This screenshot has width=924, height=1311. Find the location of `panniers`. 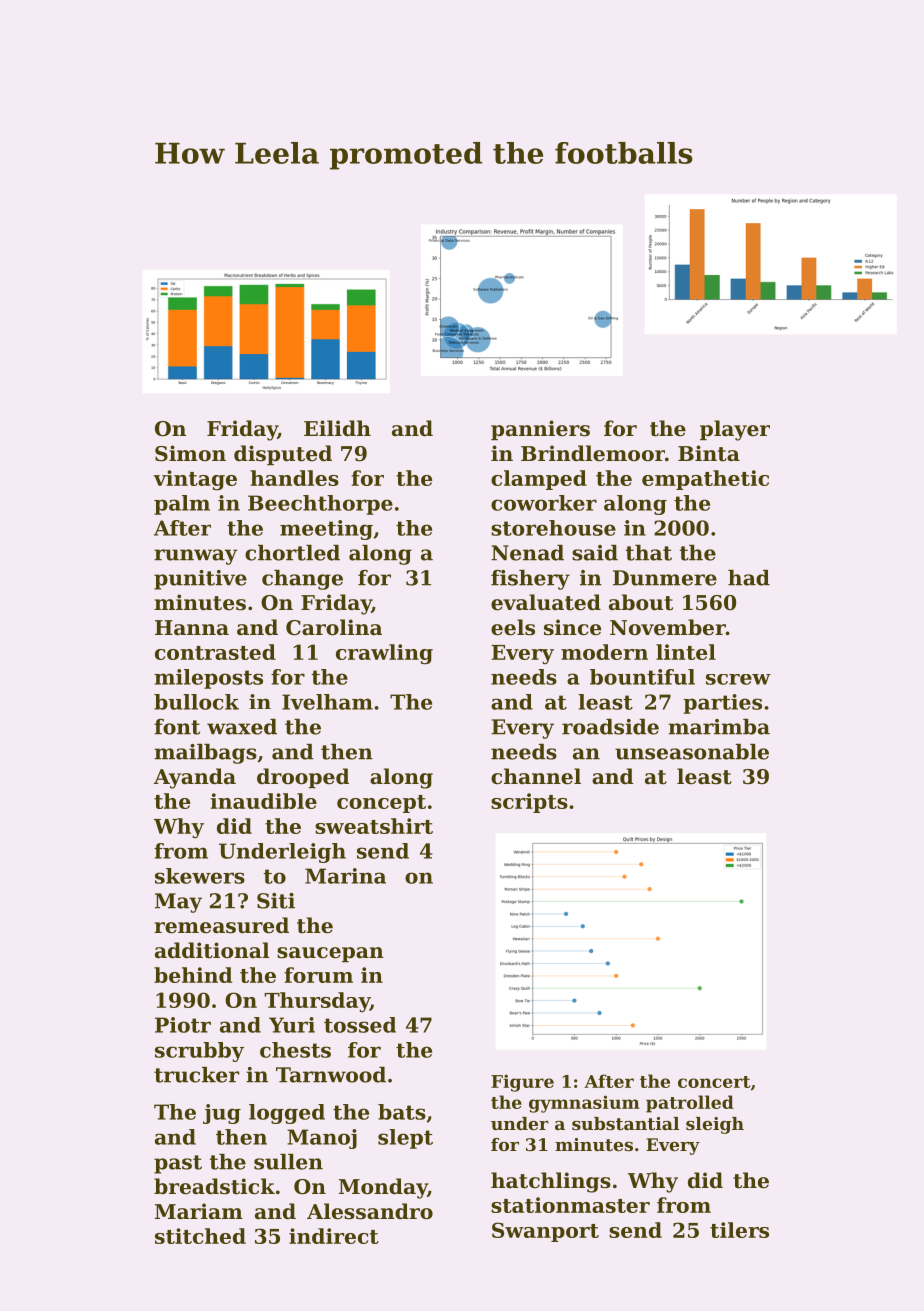

panniers is located at coordinates (540, 430).
